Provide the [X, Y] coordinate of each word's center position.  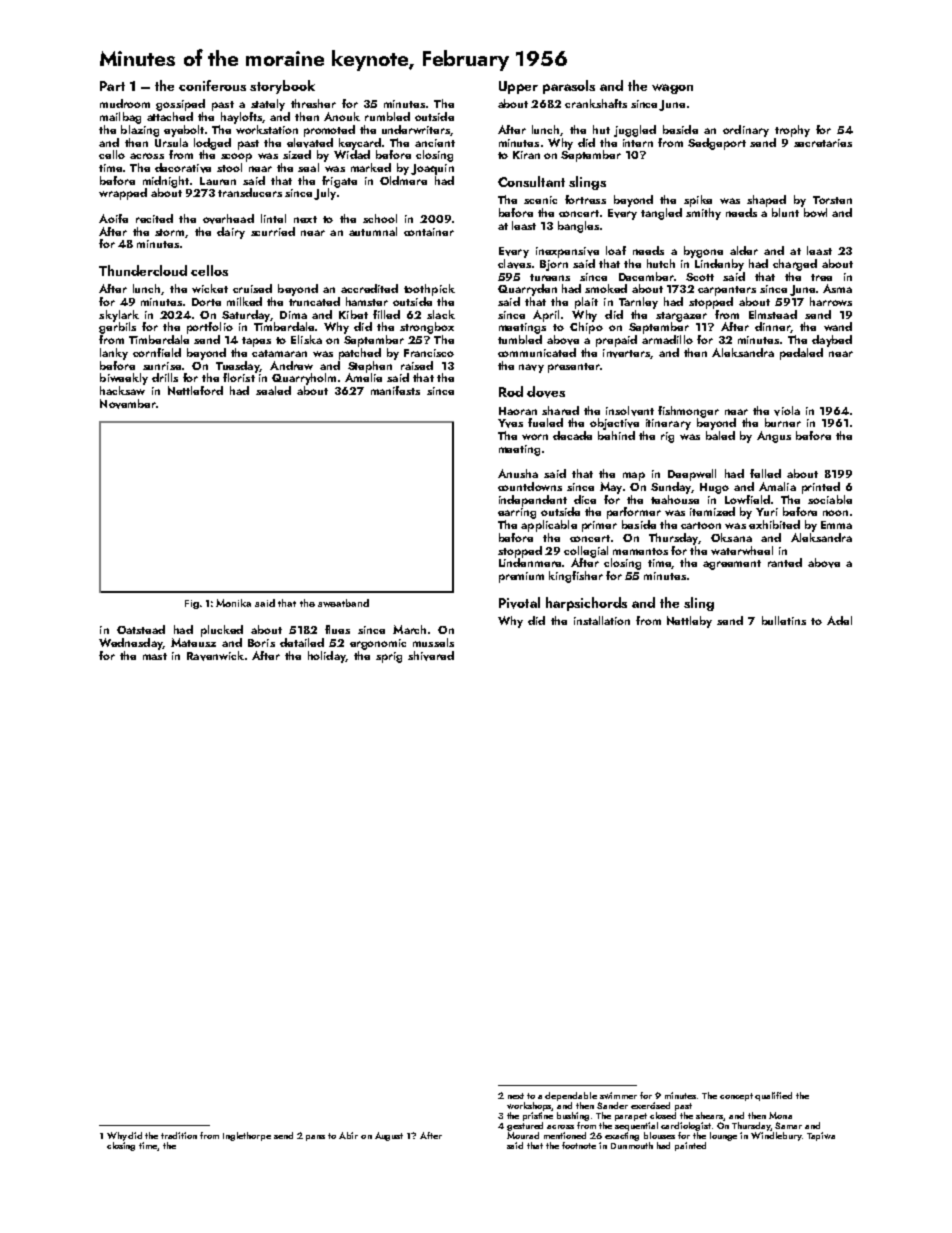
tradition [179, 1135]
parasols [569, 87]
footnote [579, 1145]
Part [112, 86]
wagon [672, 89]
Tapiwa [821, 1136]
